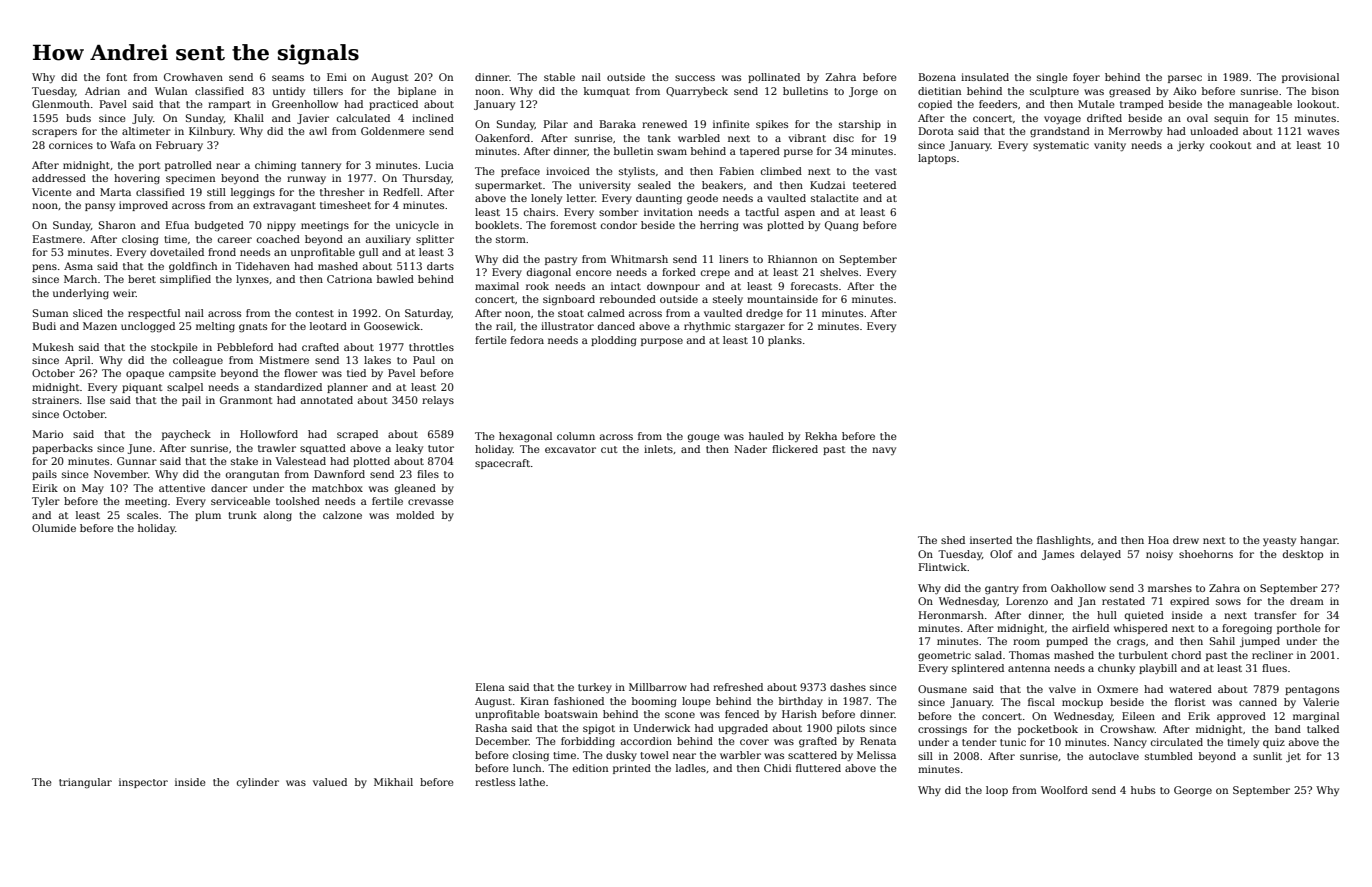 This screenshot has width=1372, height=887. I want to click on insulated, so click(985, 77).
